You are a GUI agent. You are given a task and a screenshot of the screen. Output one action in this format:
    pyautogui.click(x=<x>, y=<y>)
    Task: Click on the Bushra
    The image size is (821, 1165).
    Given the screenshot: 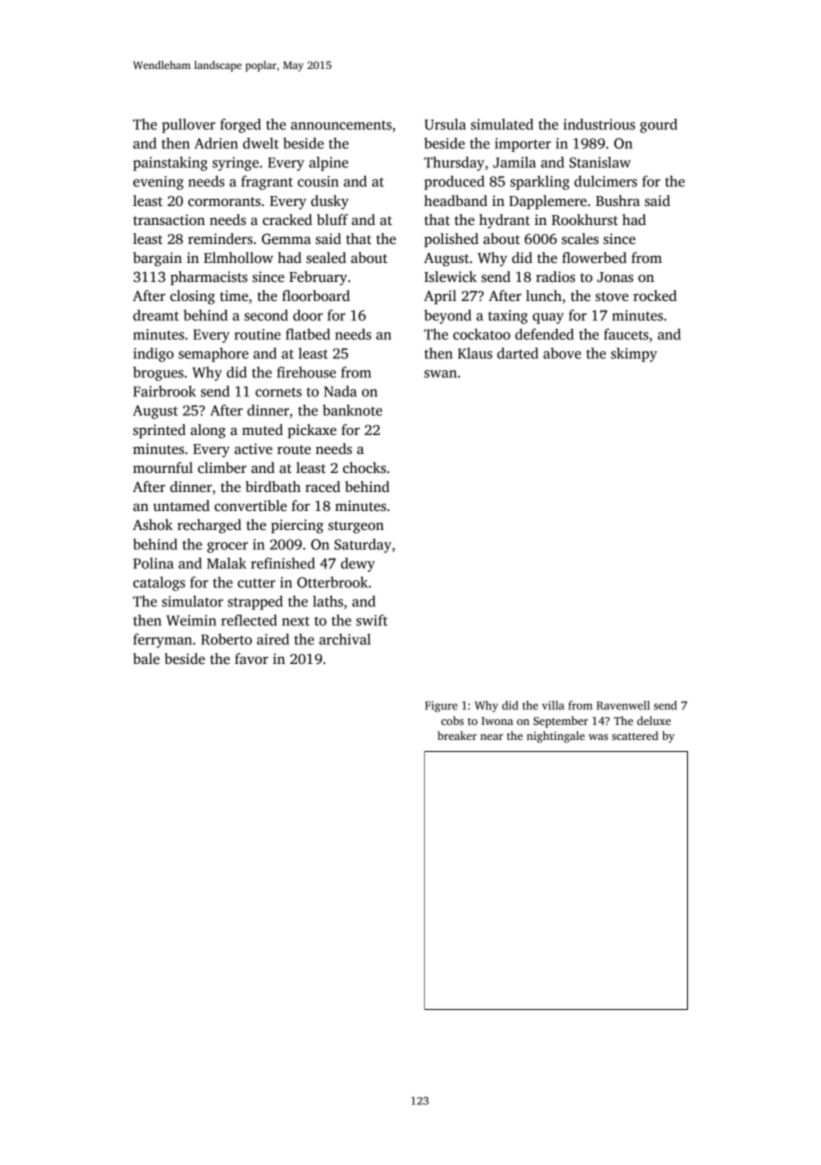 What is the action you would take?
    pyautogui.click(x=618, y=200)
